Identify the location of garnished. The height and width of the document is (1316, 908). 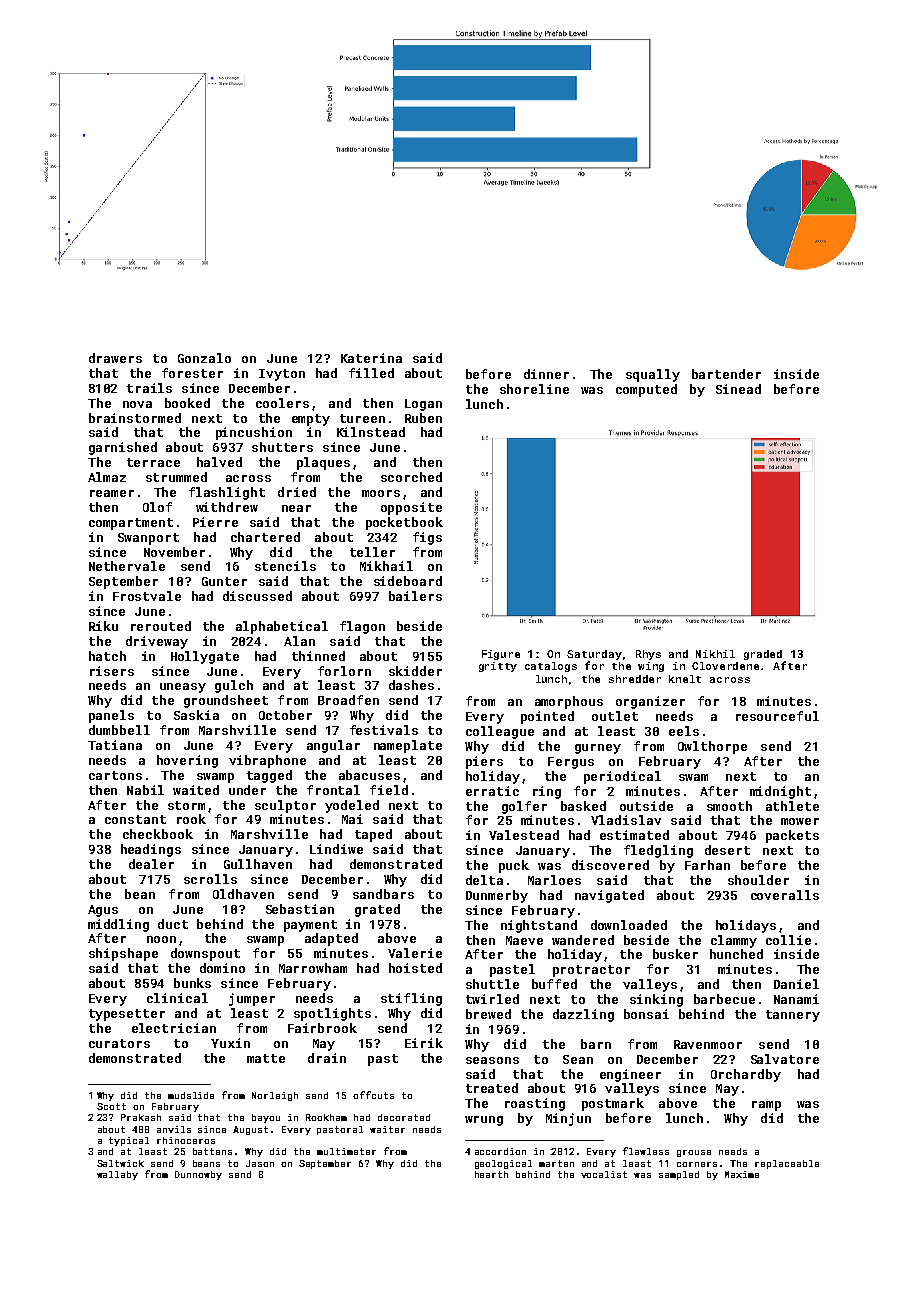
(123, 448).
